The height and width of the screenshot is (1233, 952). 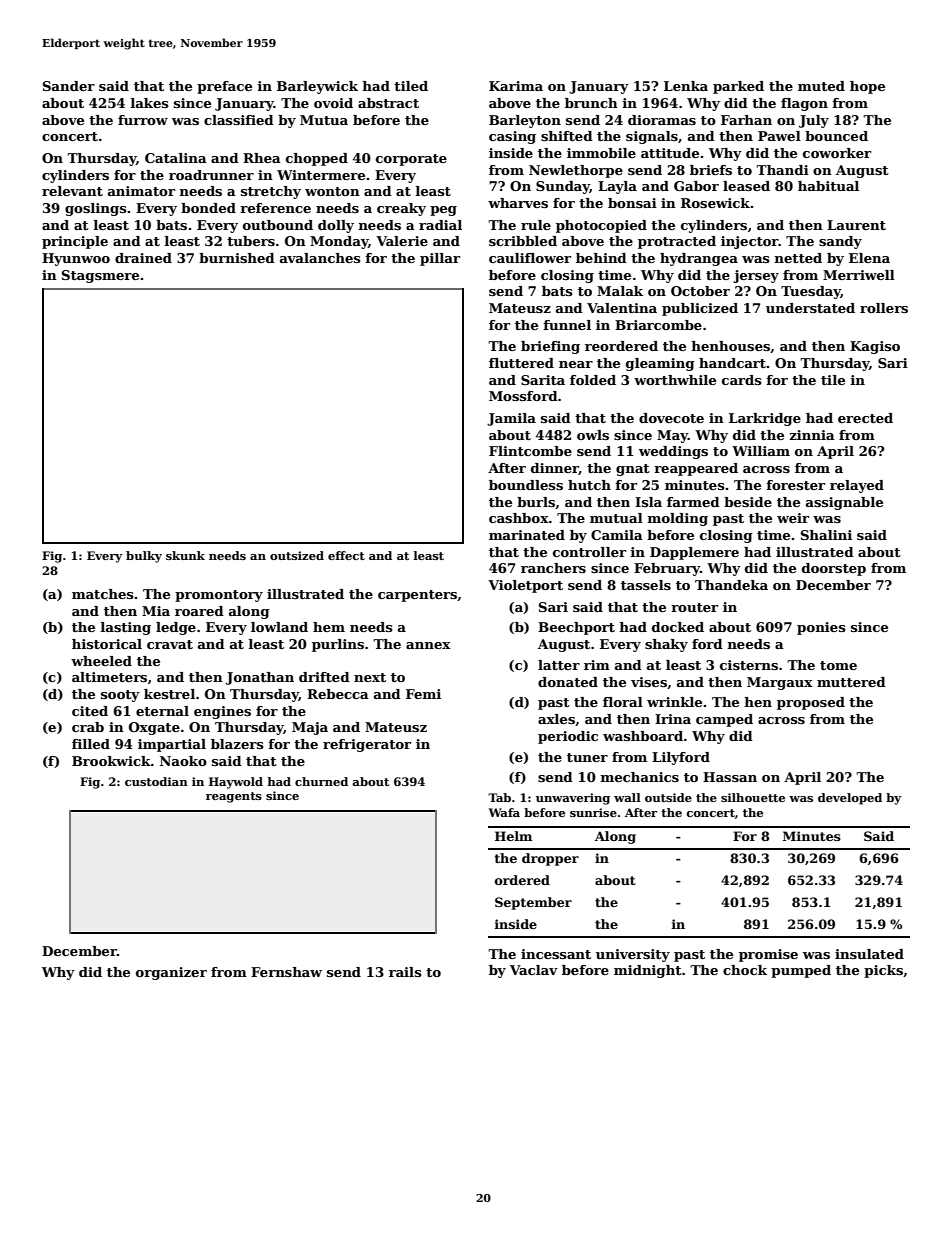 What do you see at coordinates (144, 557) in the screenshot?
I see `bulky` at bounding box center [144, 557].
